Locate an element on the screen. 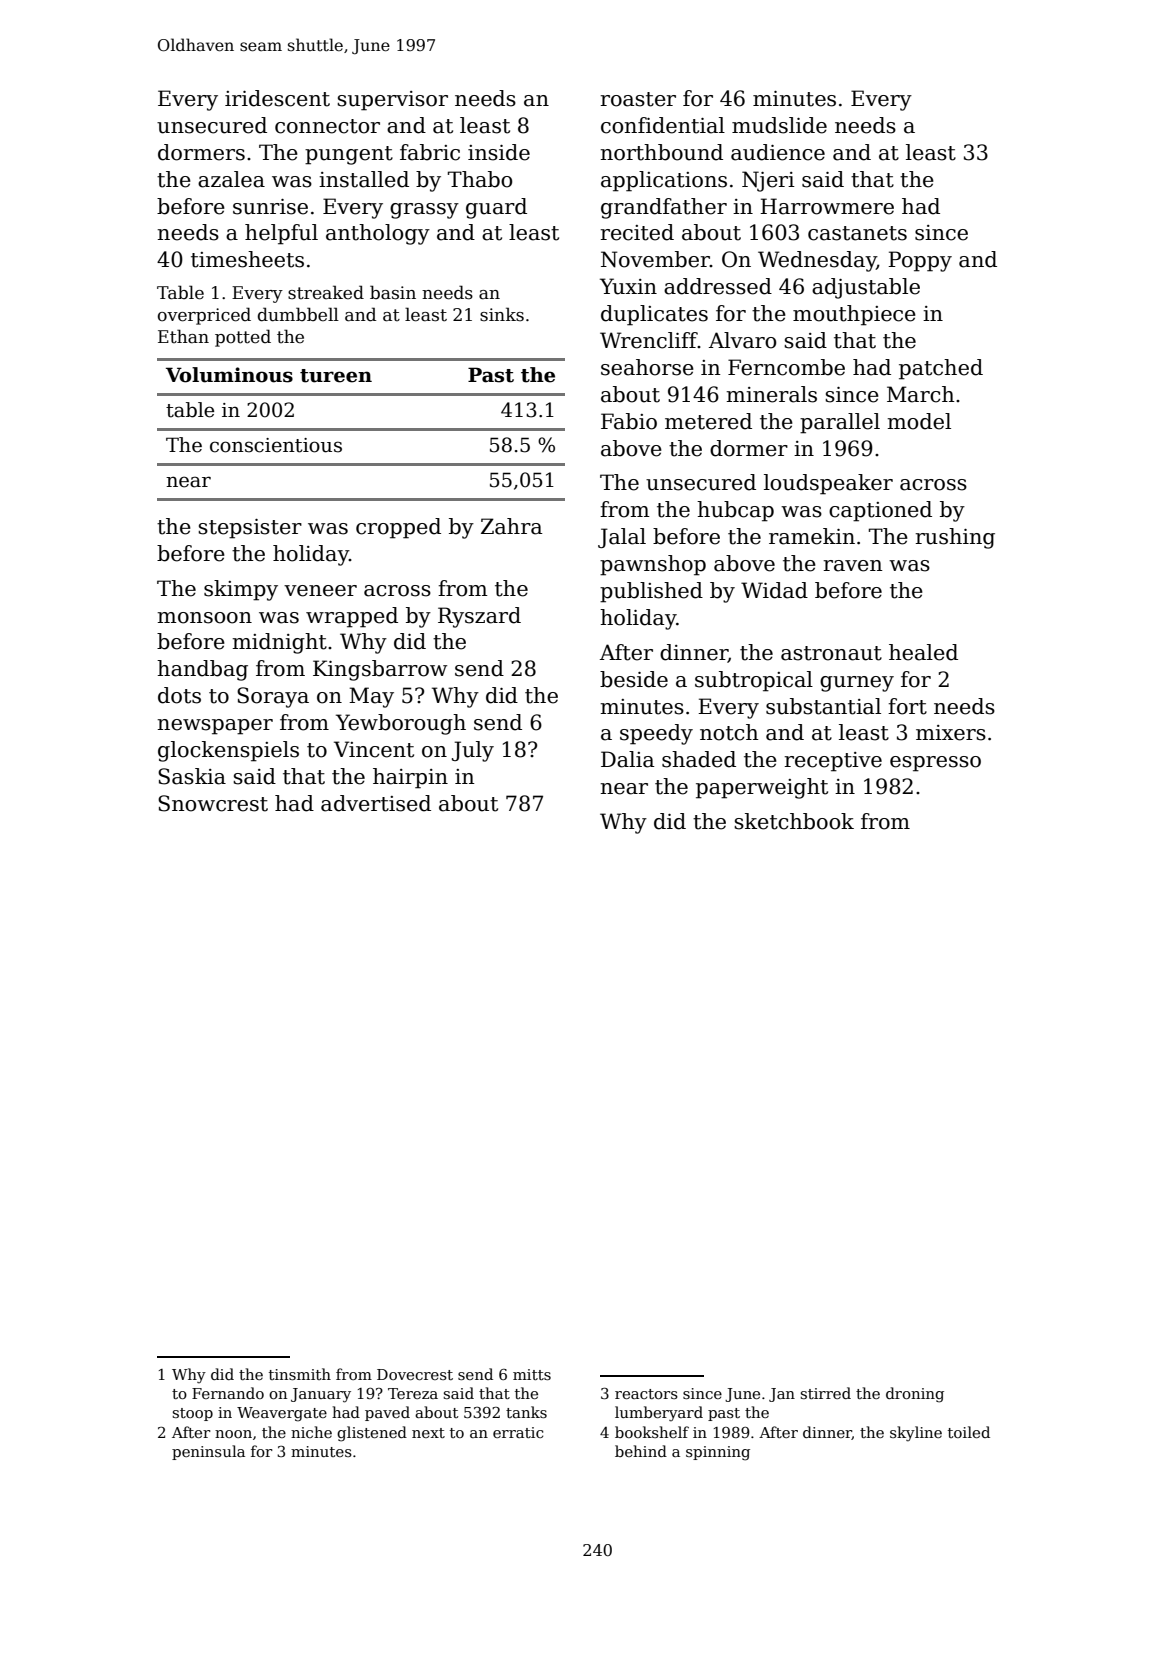 This screenshot has width=1165, height=1654. Soraya is located at coordinates (273, 697).
